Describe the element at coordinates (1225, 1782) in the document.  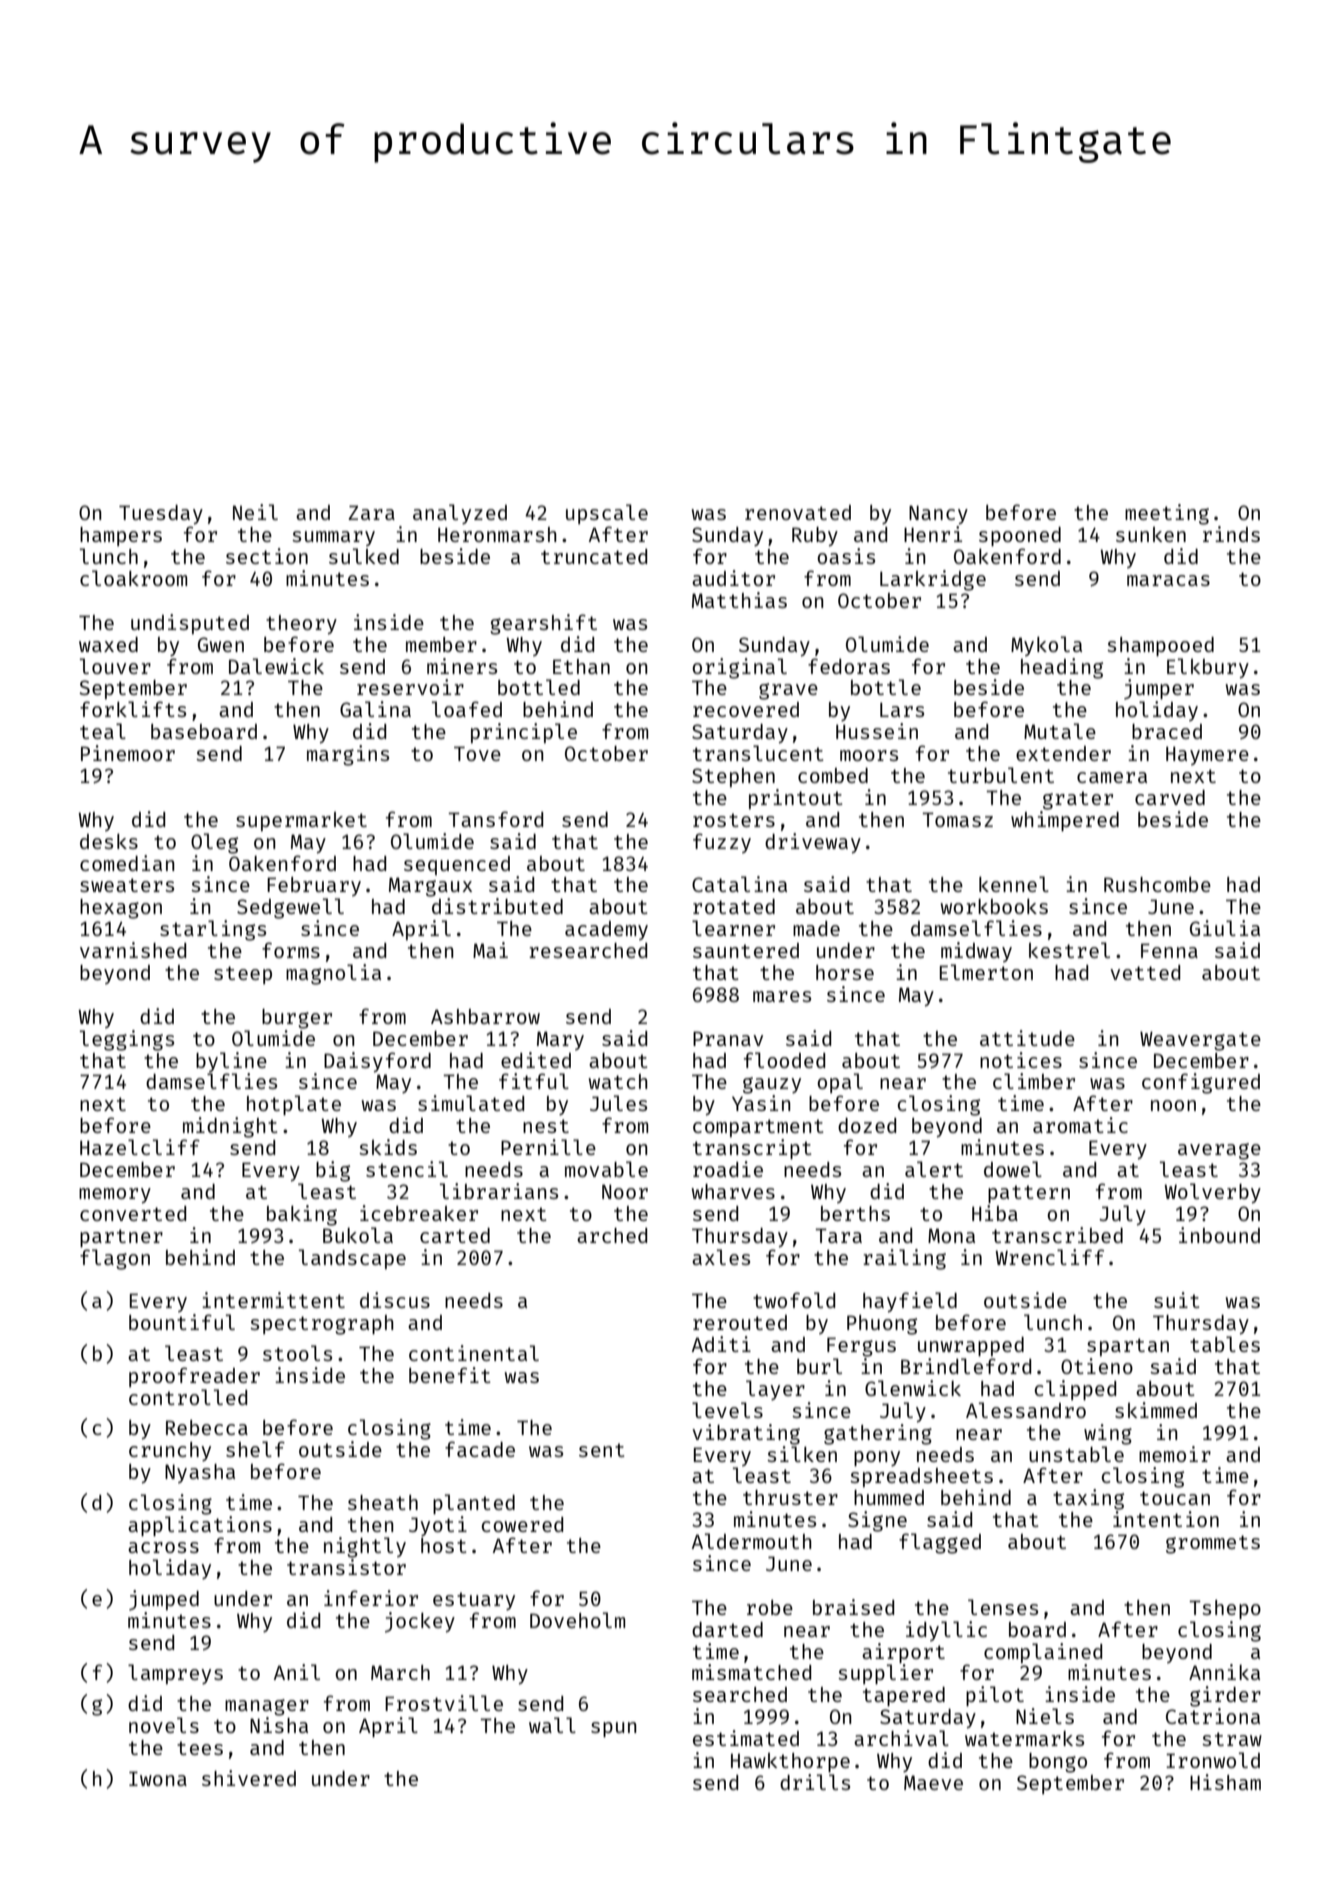
I see `Hisham` at that location.
